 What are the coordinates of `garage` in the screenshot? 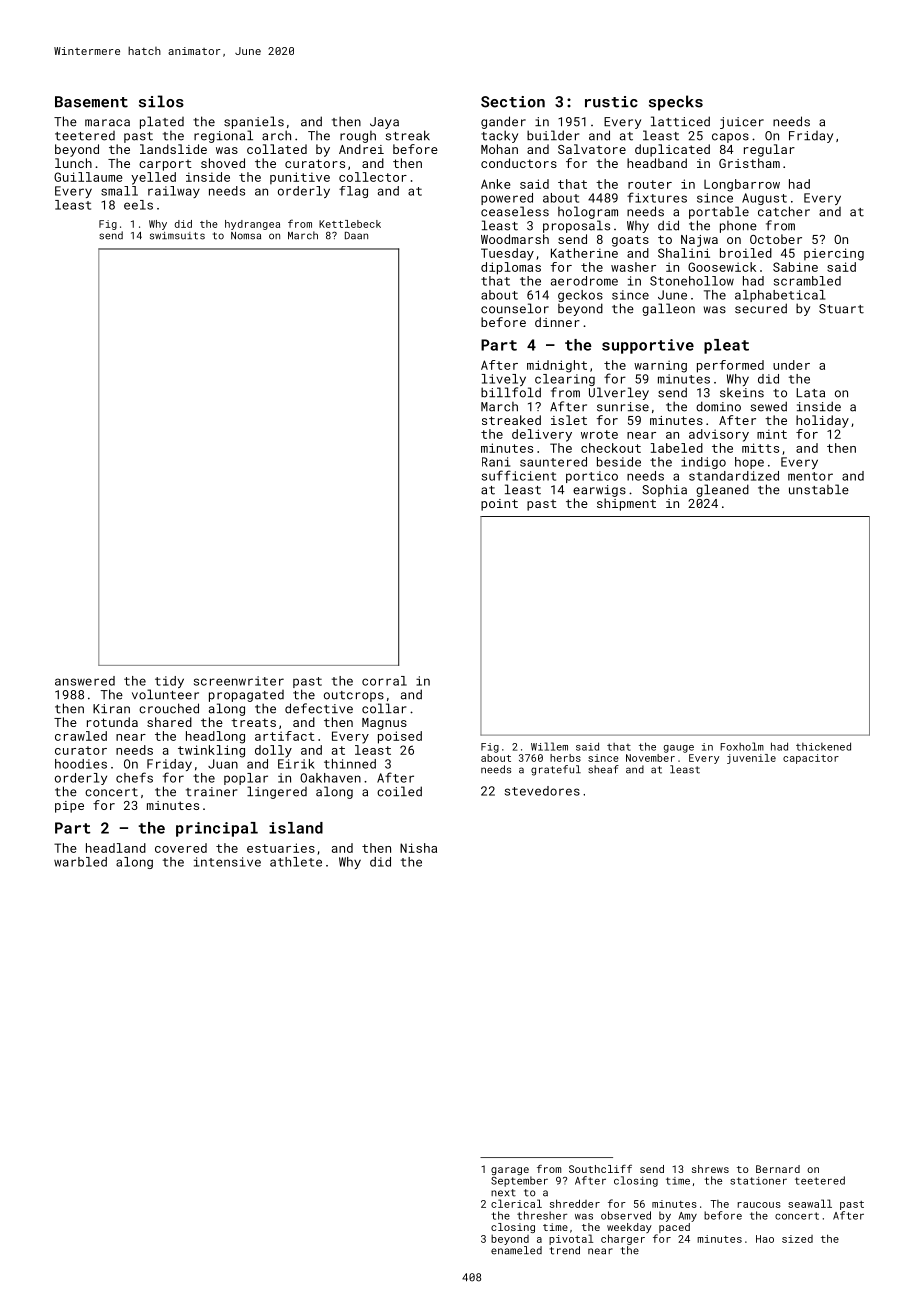 It's located at (510, 1171).
